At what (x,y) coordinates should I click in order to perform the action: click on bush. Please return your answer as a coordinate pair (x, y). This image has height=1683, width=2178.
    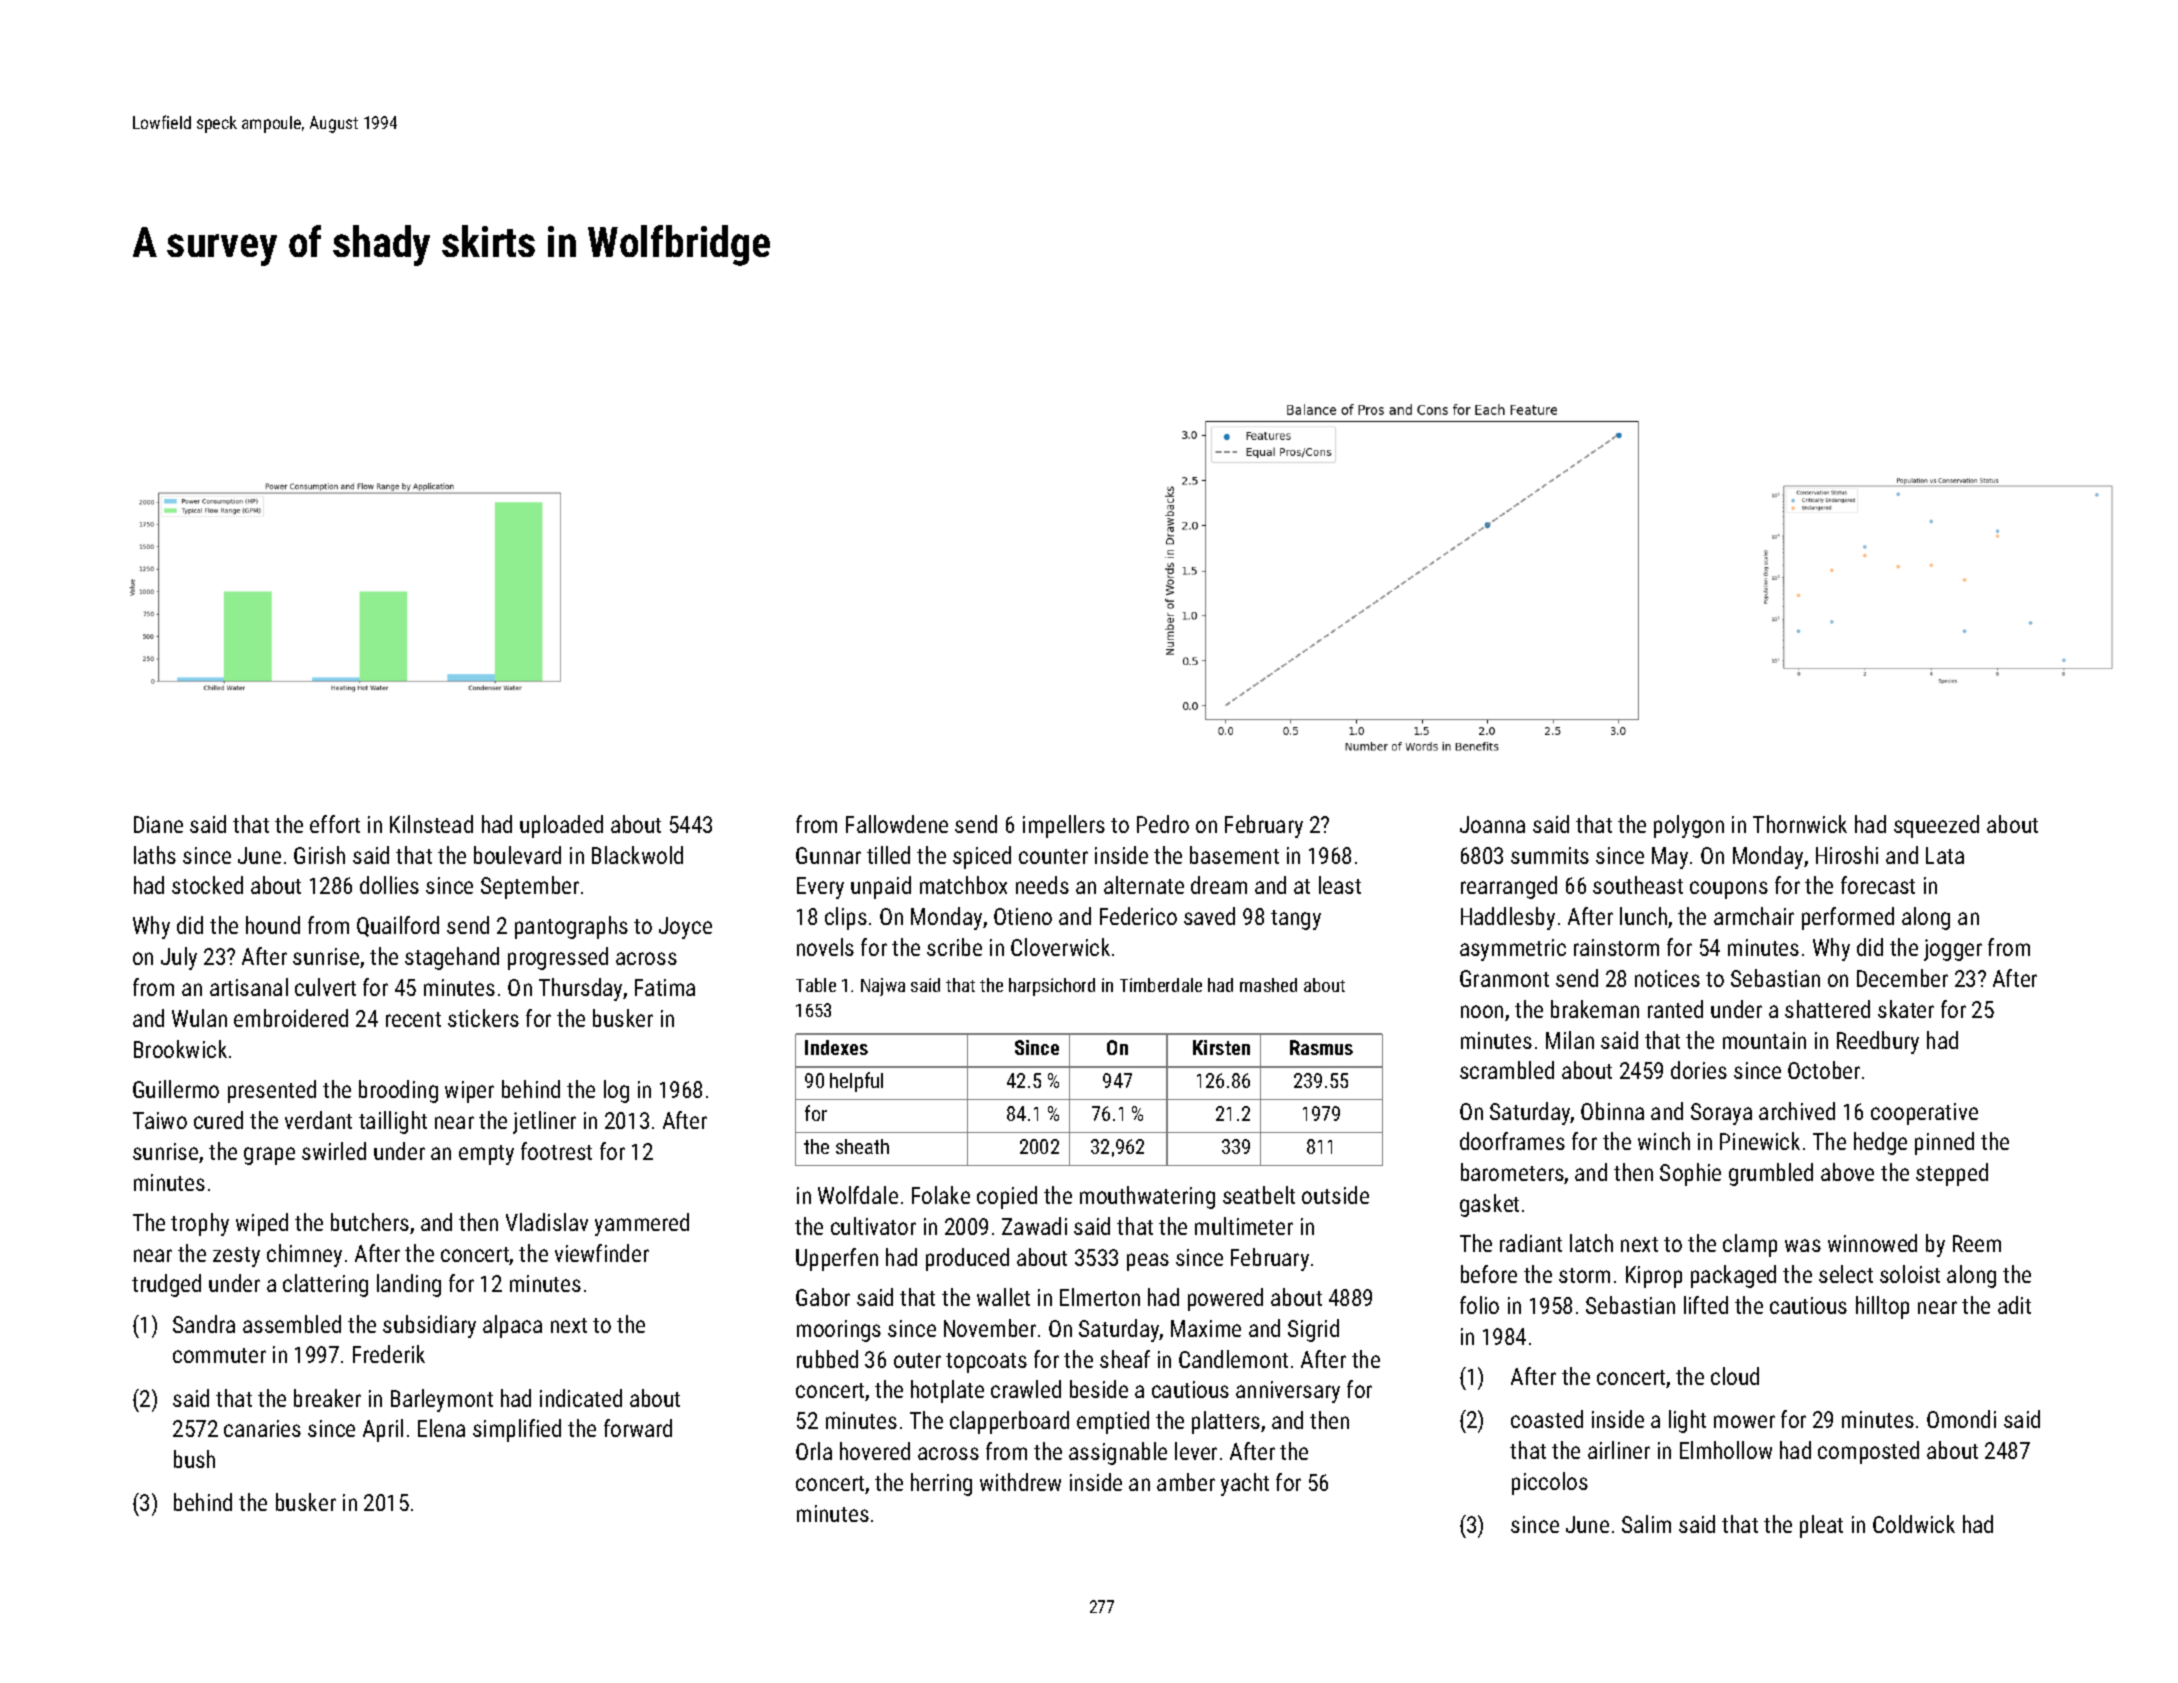
    Looking at the image, I should click on (194, 1459).
